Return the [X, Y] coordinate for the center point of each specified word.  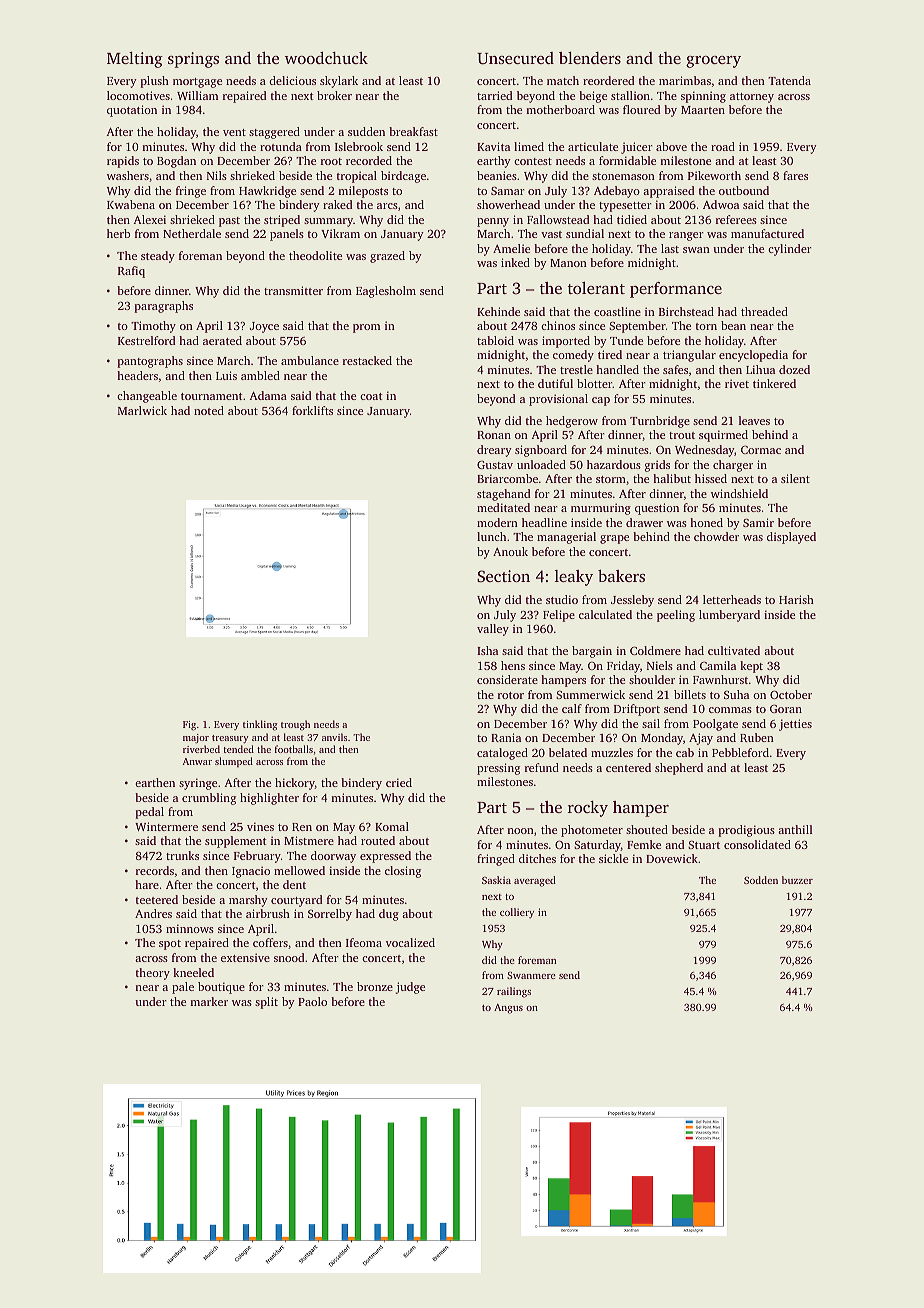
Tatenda [789, 80]
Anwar [197, 761]
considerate [507, 679]
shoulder [652, 679]
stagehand [503, 495]
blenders [590, 58]
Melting [135, 60]
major [196, 739]
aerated [222, 340]
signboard [541, 451]
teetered [157, 899]
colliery [517, 913]
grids [657, 466]
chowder [716, 536]
